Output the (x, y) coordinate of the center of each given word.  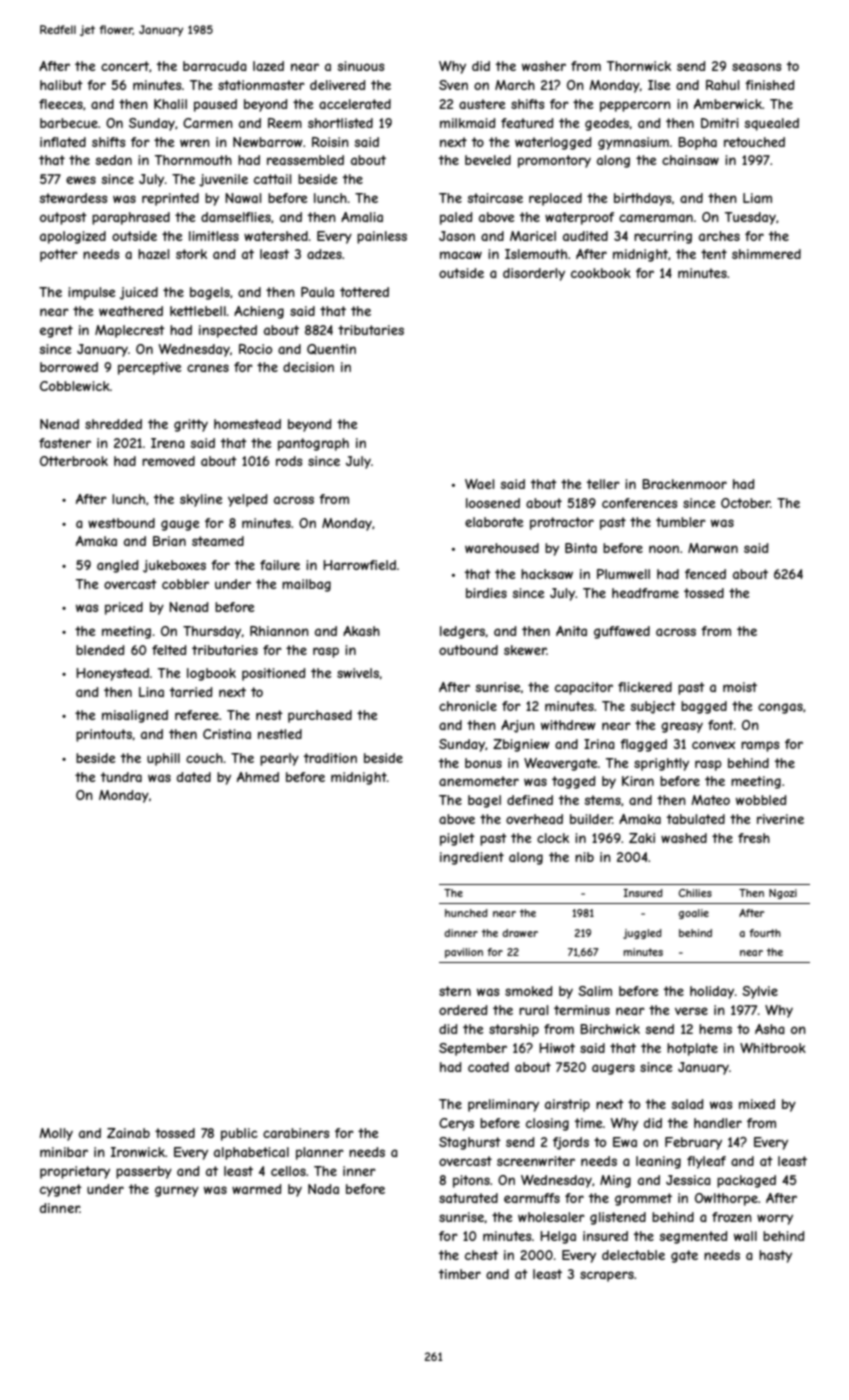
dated (194, 777)
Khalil (170, 104)
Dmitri (720, 123)
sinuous (361, 66)
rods (289, 461)
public (239, 1134)
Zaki (642, 838)
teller (603, 484)
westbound (121, 523)
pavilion (464, 953)
